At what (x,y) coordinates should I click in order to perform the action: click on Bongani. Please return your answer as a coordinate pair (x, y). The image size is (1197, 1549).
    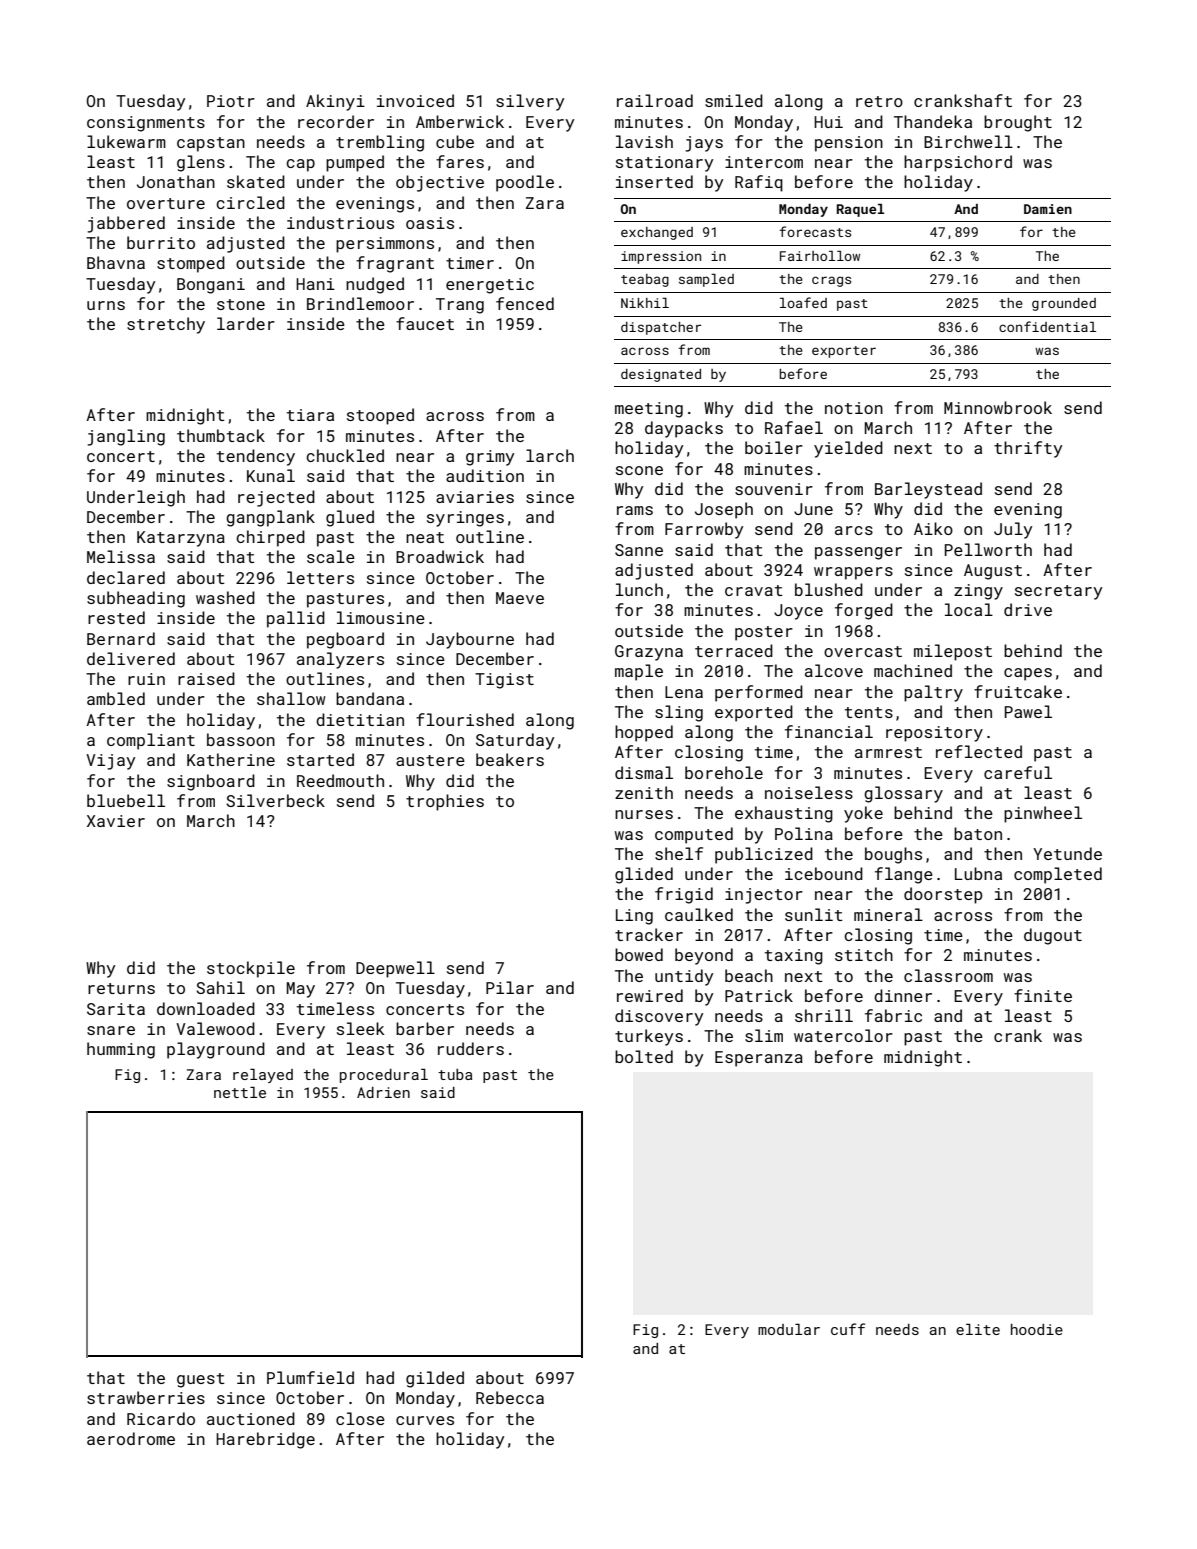
    Looking at the image, I should click on (211, 286).
